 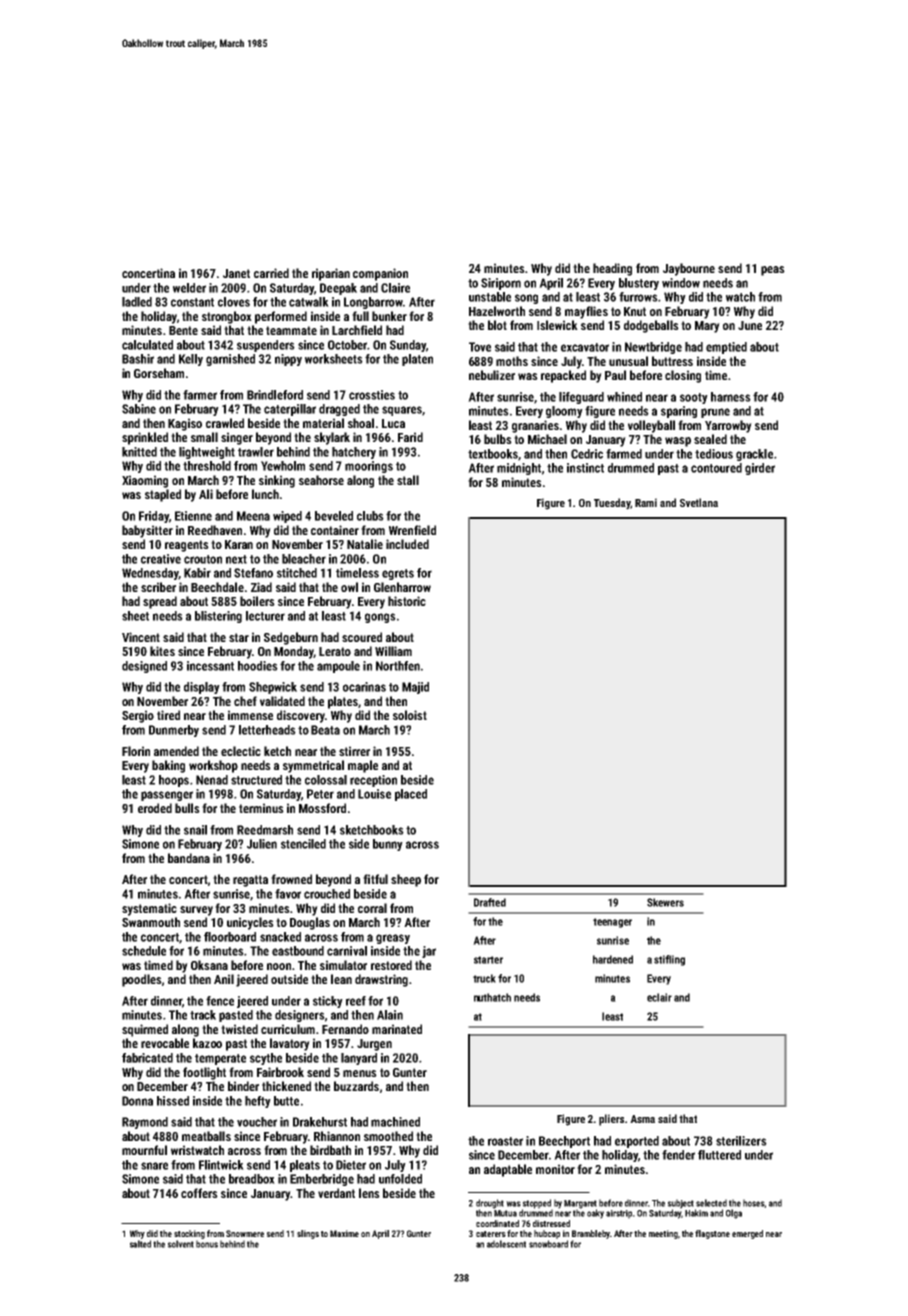 What do you see at coordinates (415, 688) in the page?
I see `Majid` at bounding box center [415, 688].
